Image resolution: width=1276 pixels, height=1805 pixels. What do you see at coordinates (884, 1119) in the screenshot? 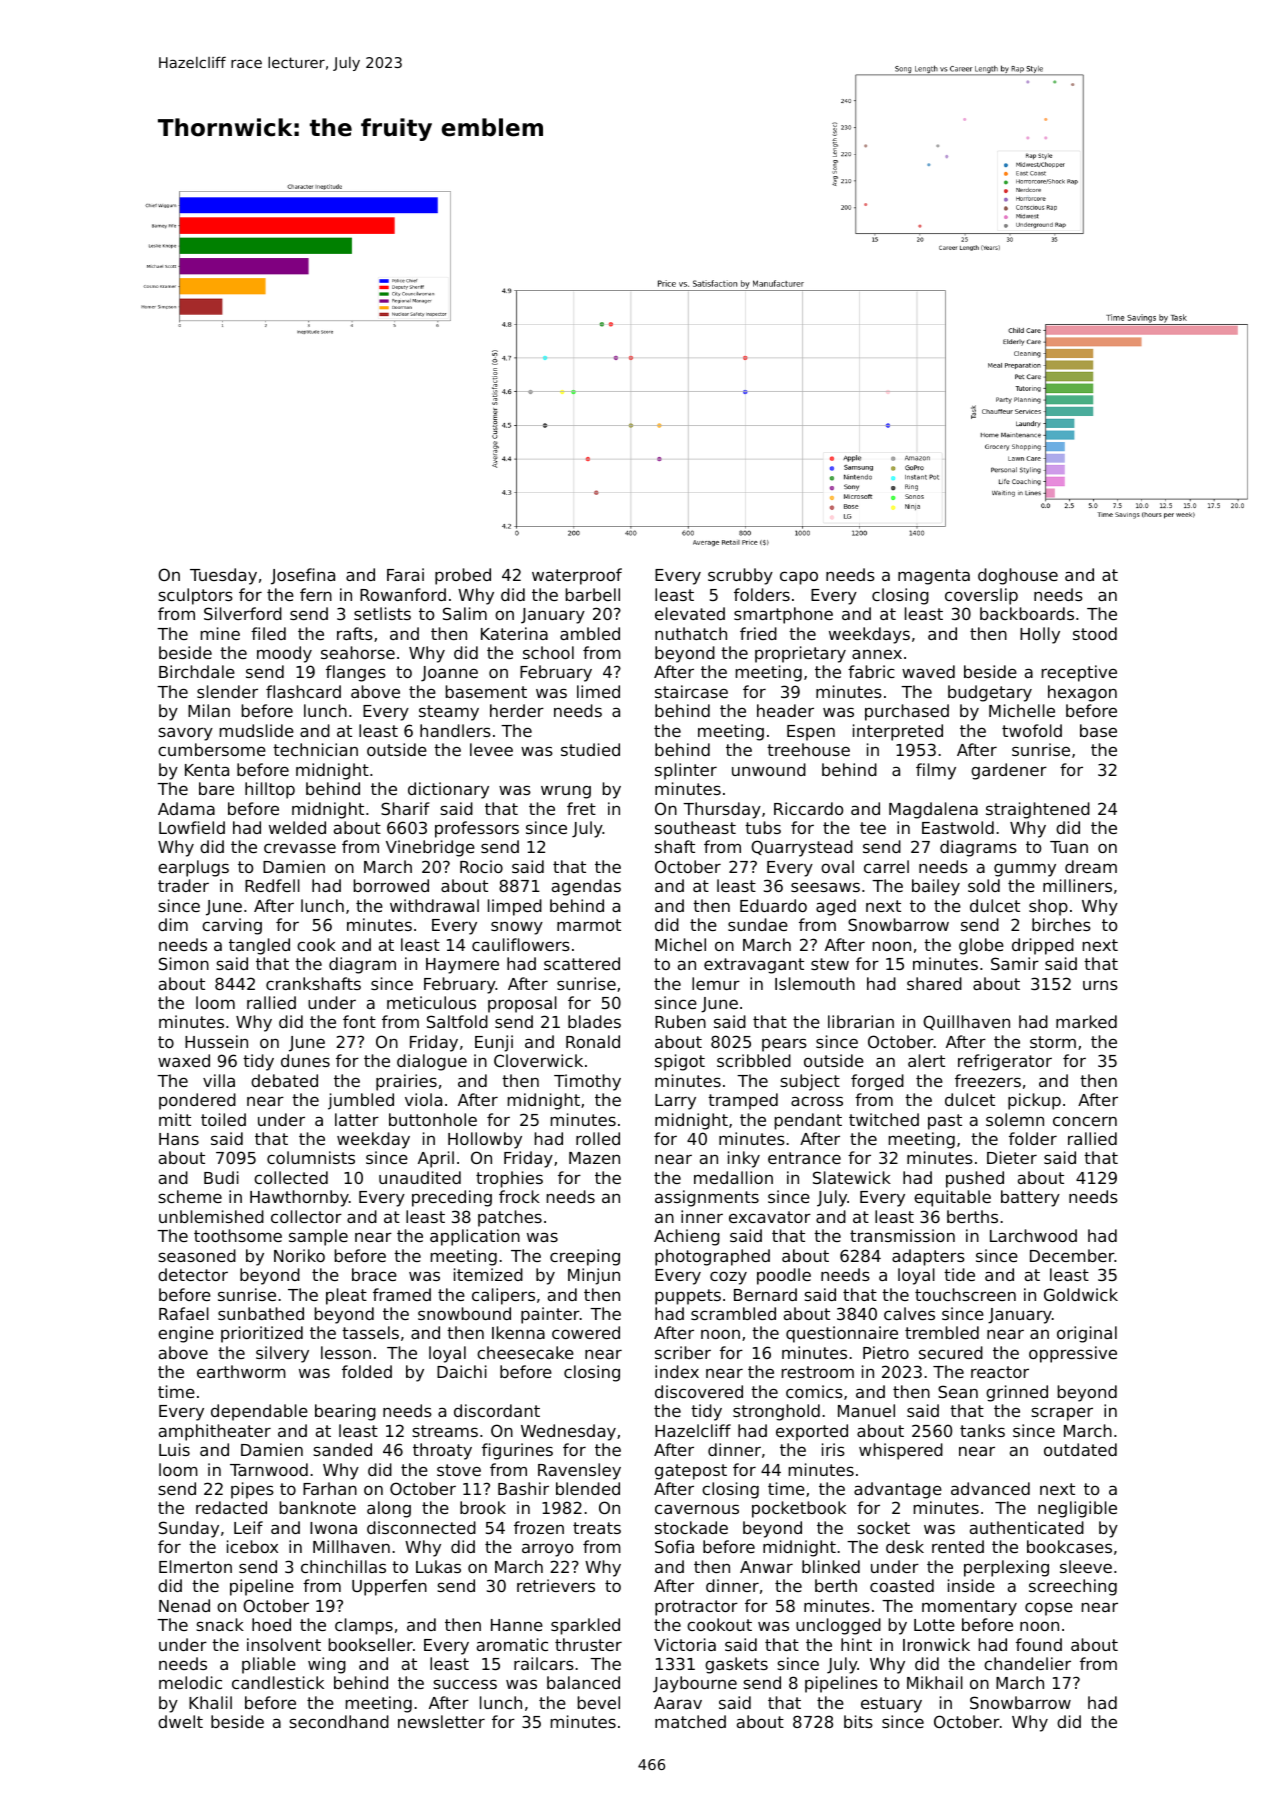
I see `twitched` at bounding box center [884, 1119].
